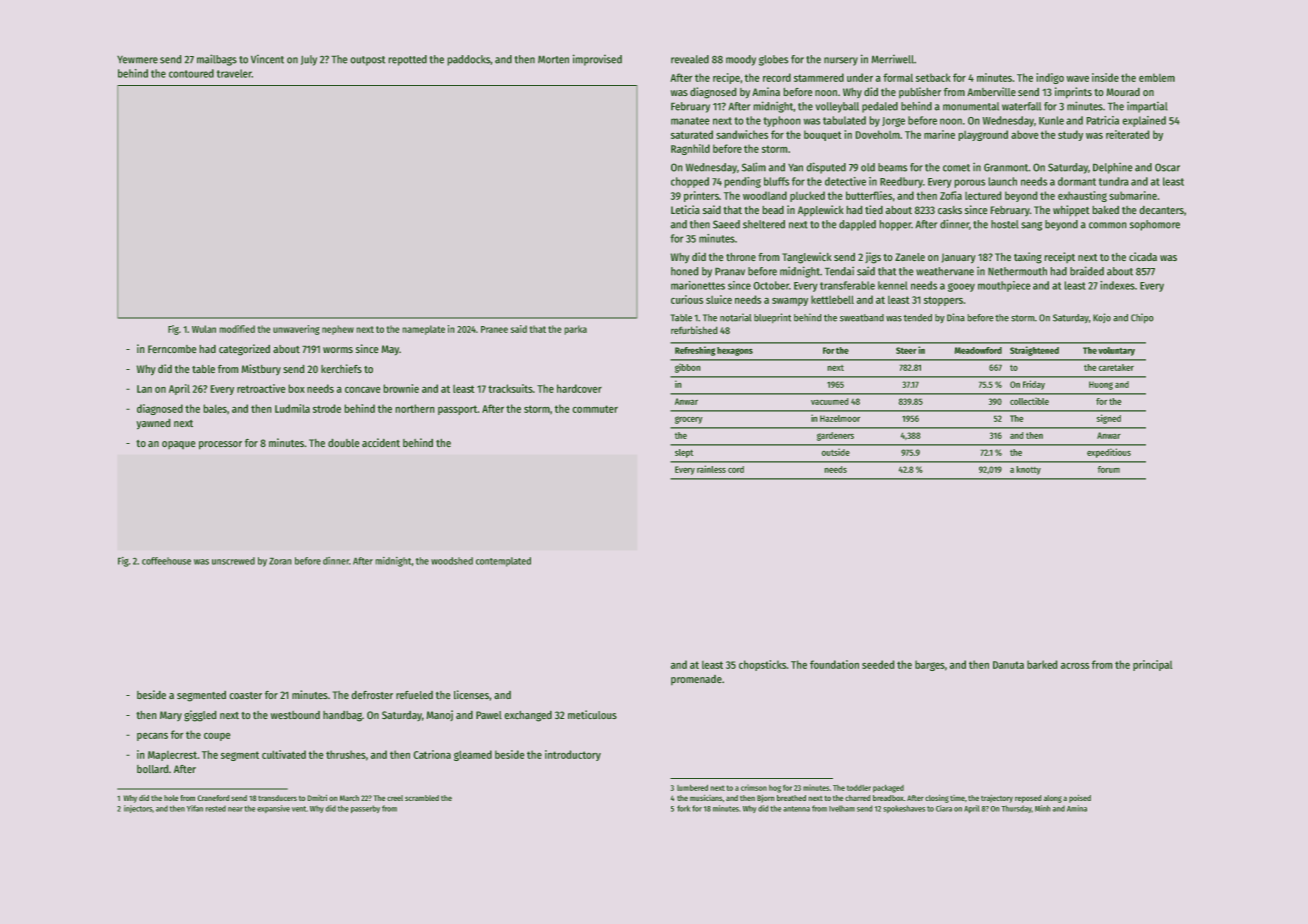 Image resolution: width=1308 pixels, height=924 pixels. What do you see at coordinates (452, 561) in the image?
I see `woodshed` at bounding box center [452, 561].
